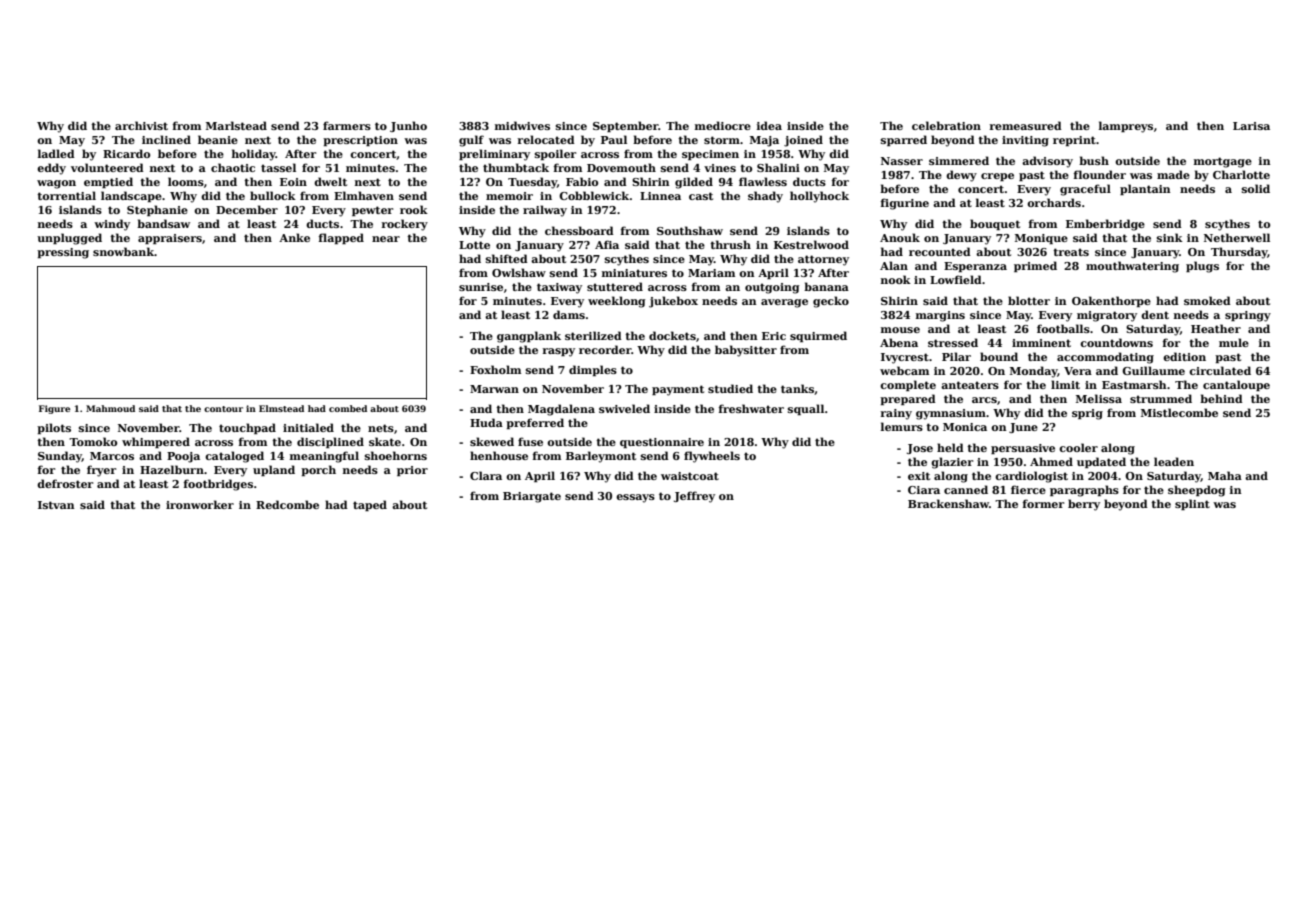 Image resolution: width=1308 pixels, height=924 pixels. Describe the element at coordinates (723, 125) in the screenshot. I see `mediocre` at that location.
